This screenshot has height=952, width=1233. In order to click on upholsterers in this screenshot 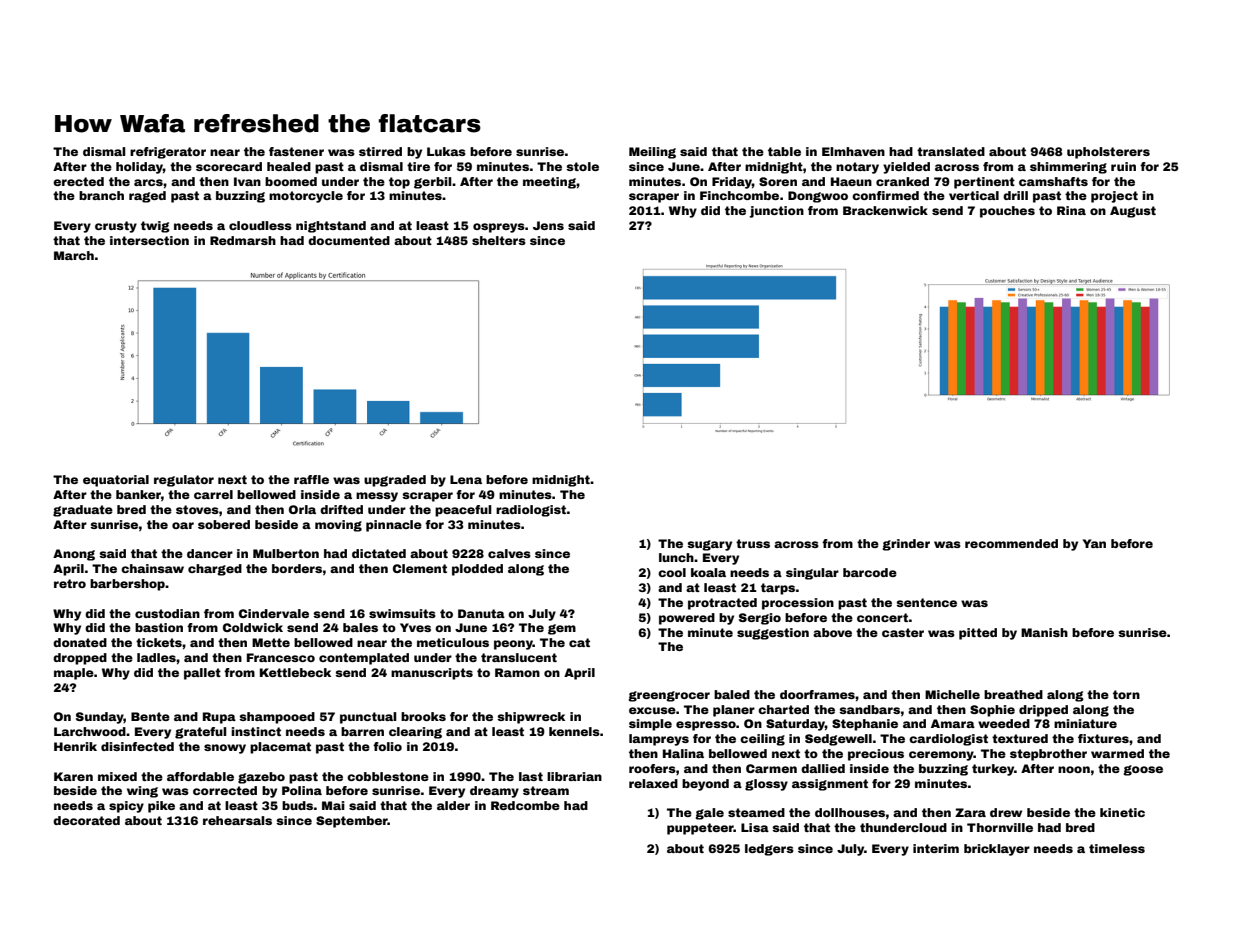, I will do `click(1108, 153)`.
